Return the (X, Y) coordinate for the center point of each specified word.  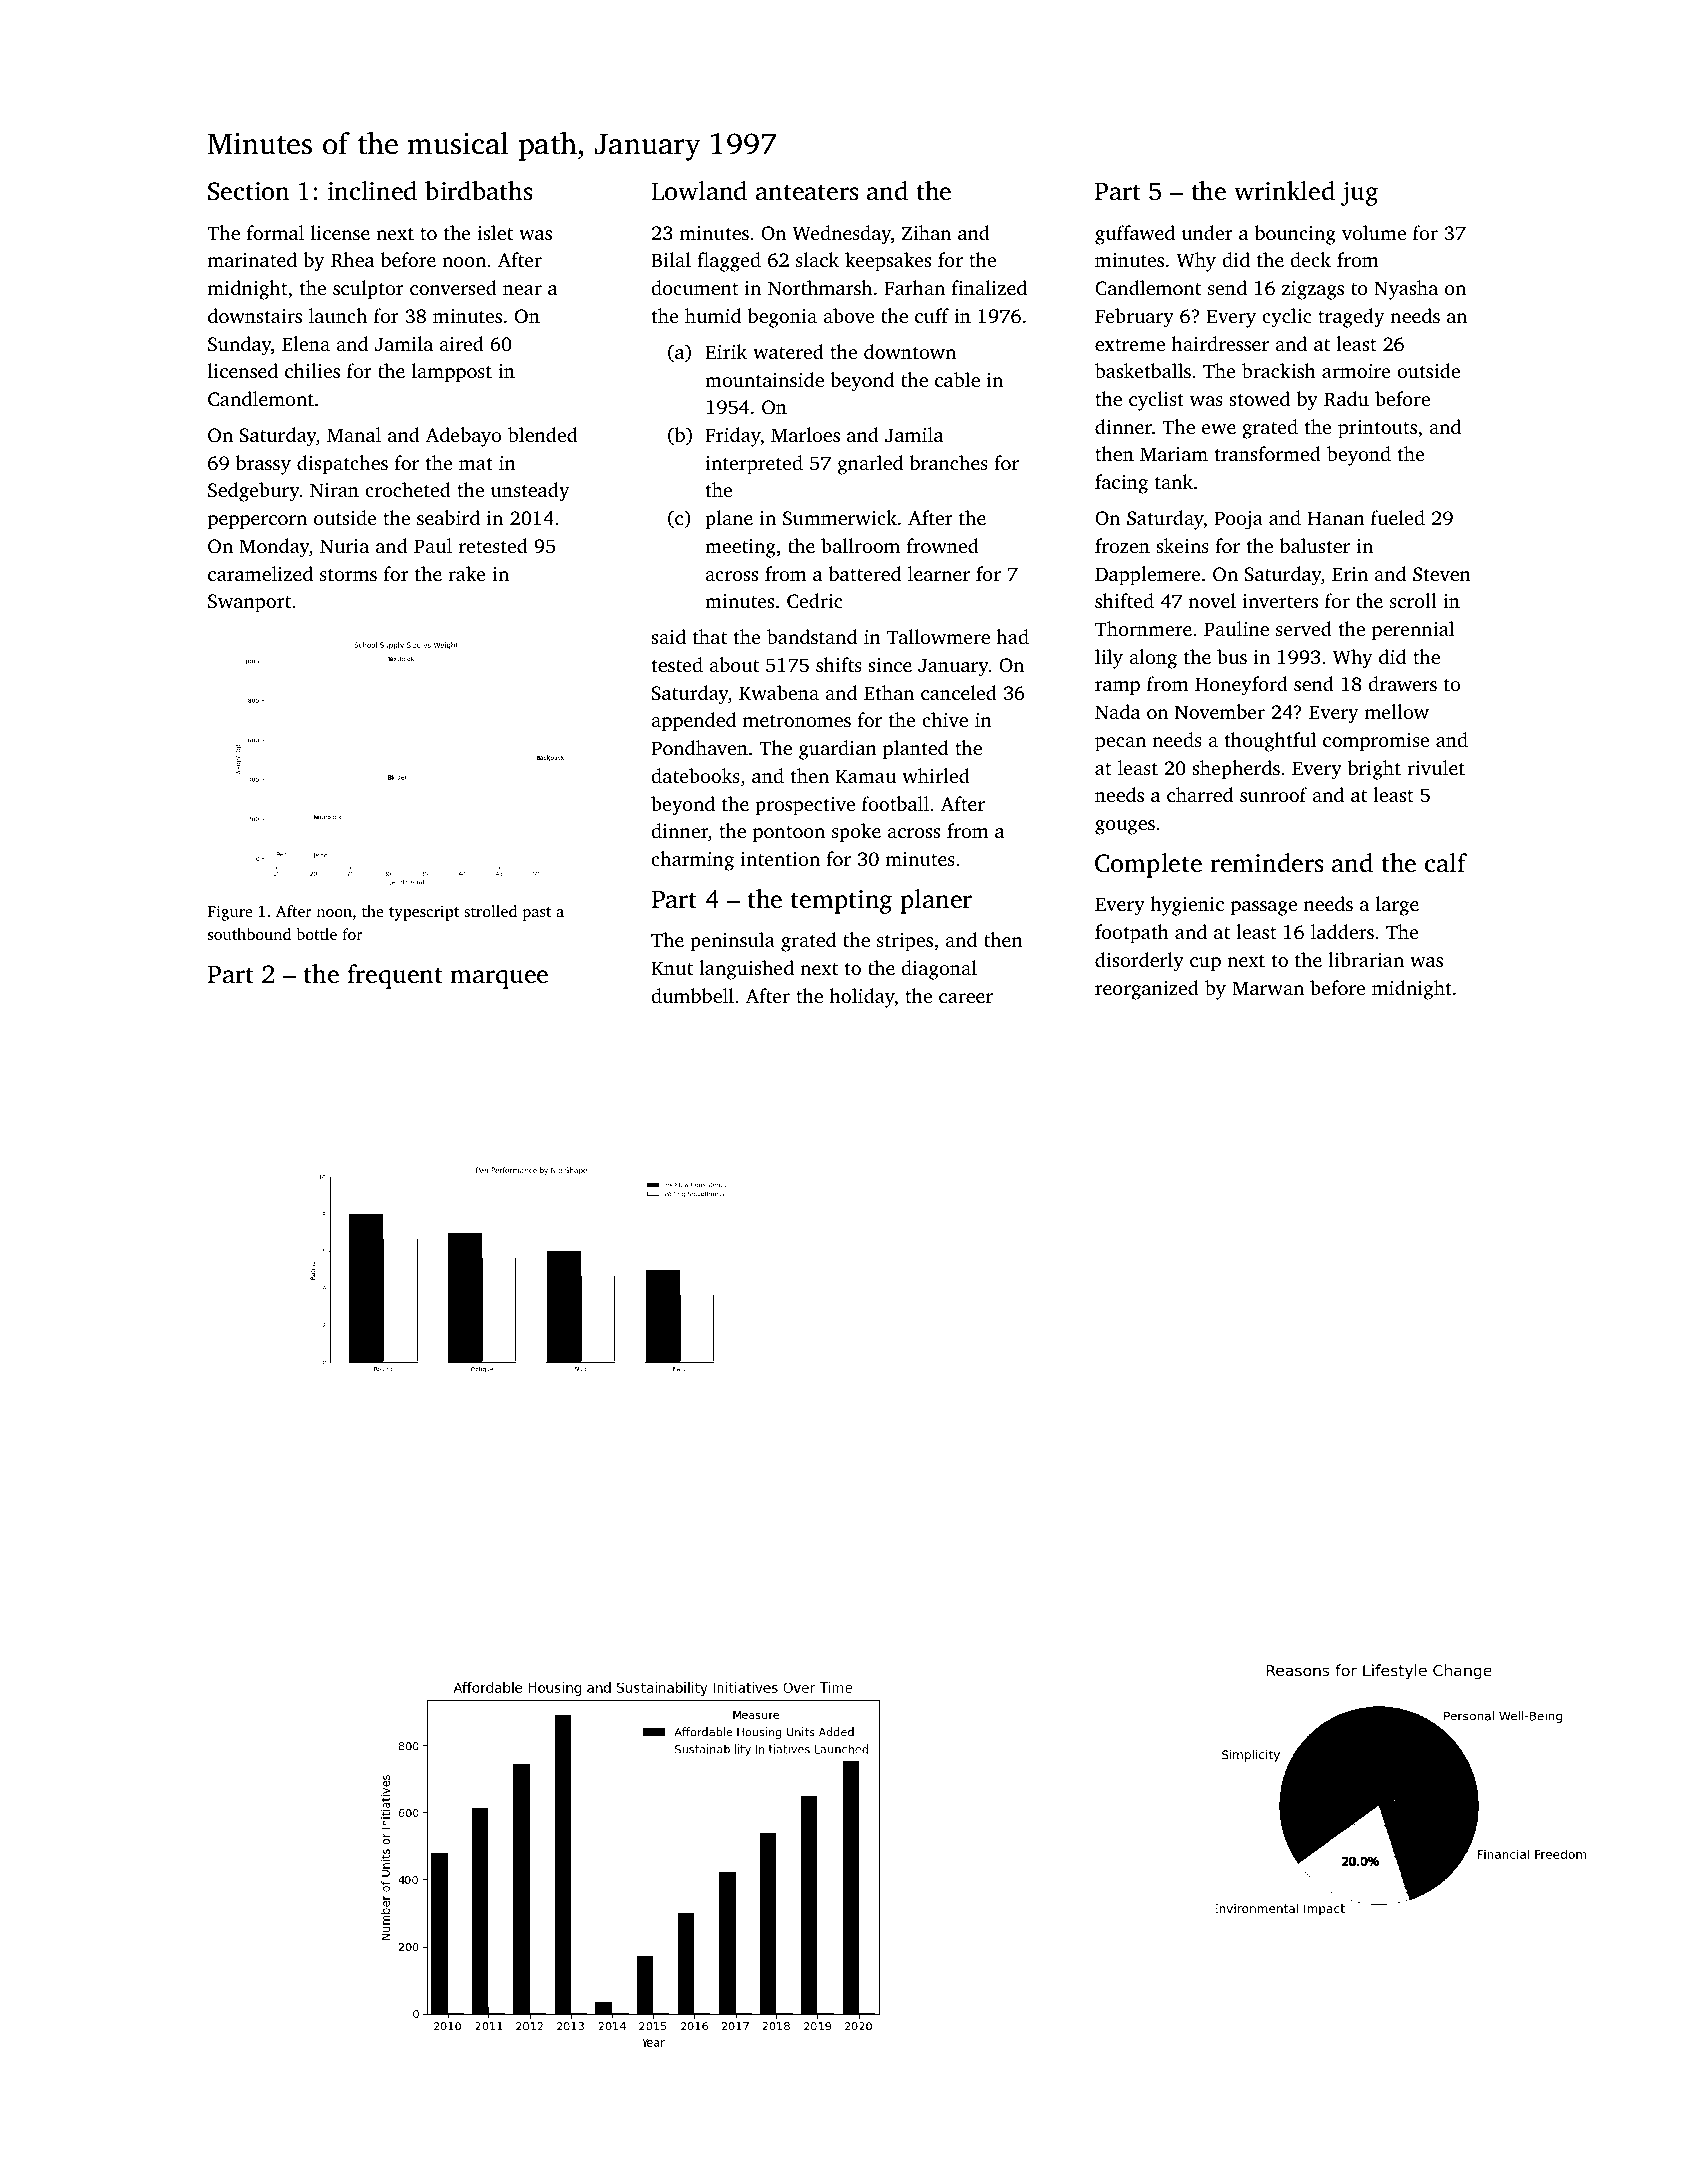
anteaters (807, 192)
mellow (1397, 711)
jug (1359, 194)
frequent (395, 976)
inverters (1280, 601)
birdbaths (479, 191)
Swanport (249, 603)
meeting (740, 548)
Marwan (1268, 988)
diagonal (939, 970)
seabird (448, 517)
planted (915, 750)
